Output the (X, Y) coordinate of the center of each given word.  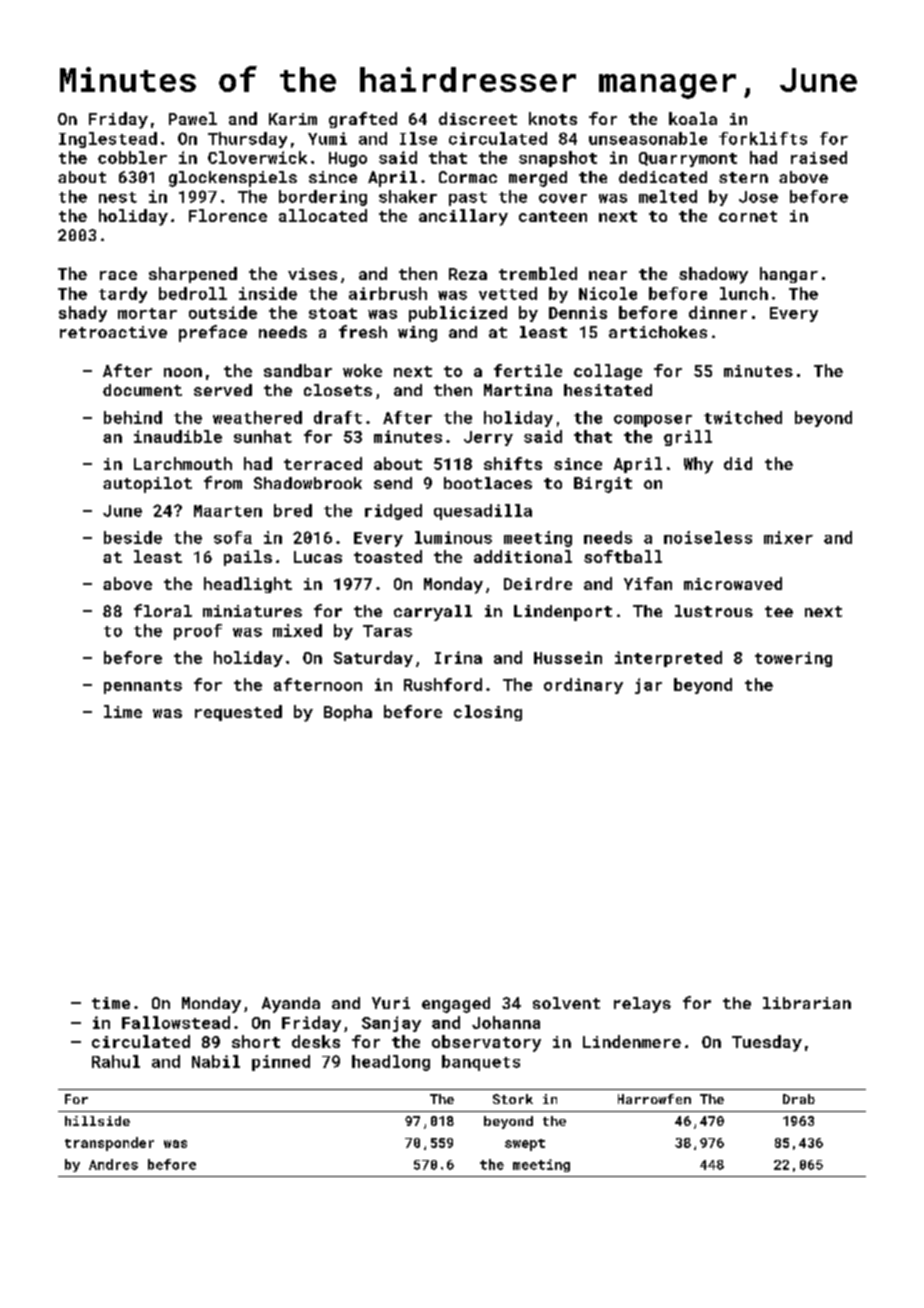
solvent (566, 1003)
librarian (807, 1003)
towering (793, 659)
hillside (97, 1121)
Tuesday (767, 1043)
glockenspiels (233, 179)
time (111, 1003)
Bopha (348, 713)
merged (538, 179)
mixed (297, 630)
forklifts (763, 138)
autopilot (147, 485)
